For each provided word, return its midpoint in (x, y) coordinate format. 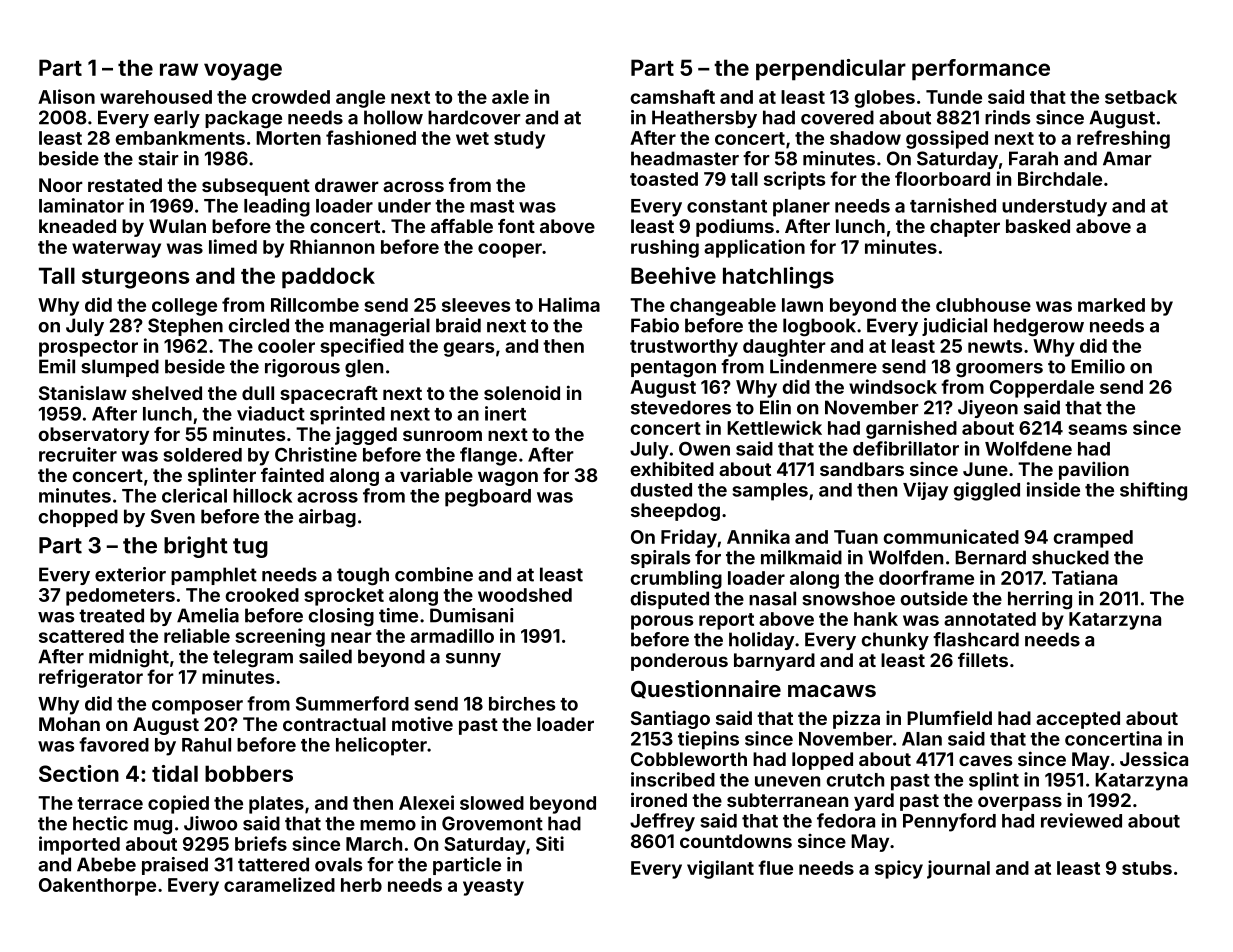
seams (1097, 429)
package (243, 119)
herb (361, 885)
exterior (130, 574)
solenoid (522, 393)
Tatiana (1084, 577)
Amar (1127, 158)
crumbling (676, 579)
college (184, 307)
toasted (664, 179)
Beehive (673, 275)
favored (114, 744)
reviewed (1081, 820)
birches (522, 703)
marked (1111, 305)
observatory (94, 436)
